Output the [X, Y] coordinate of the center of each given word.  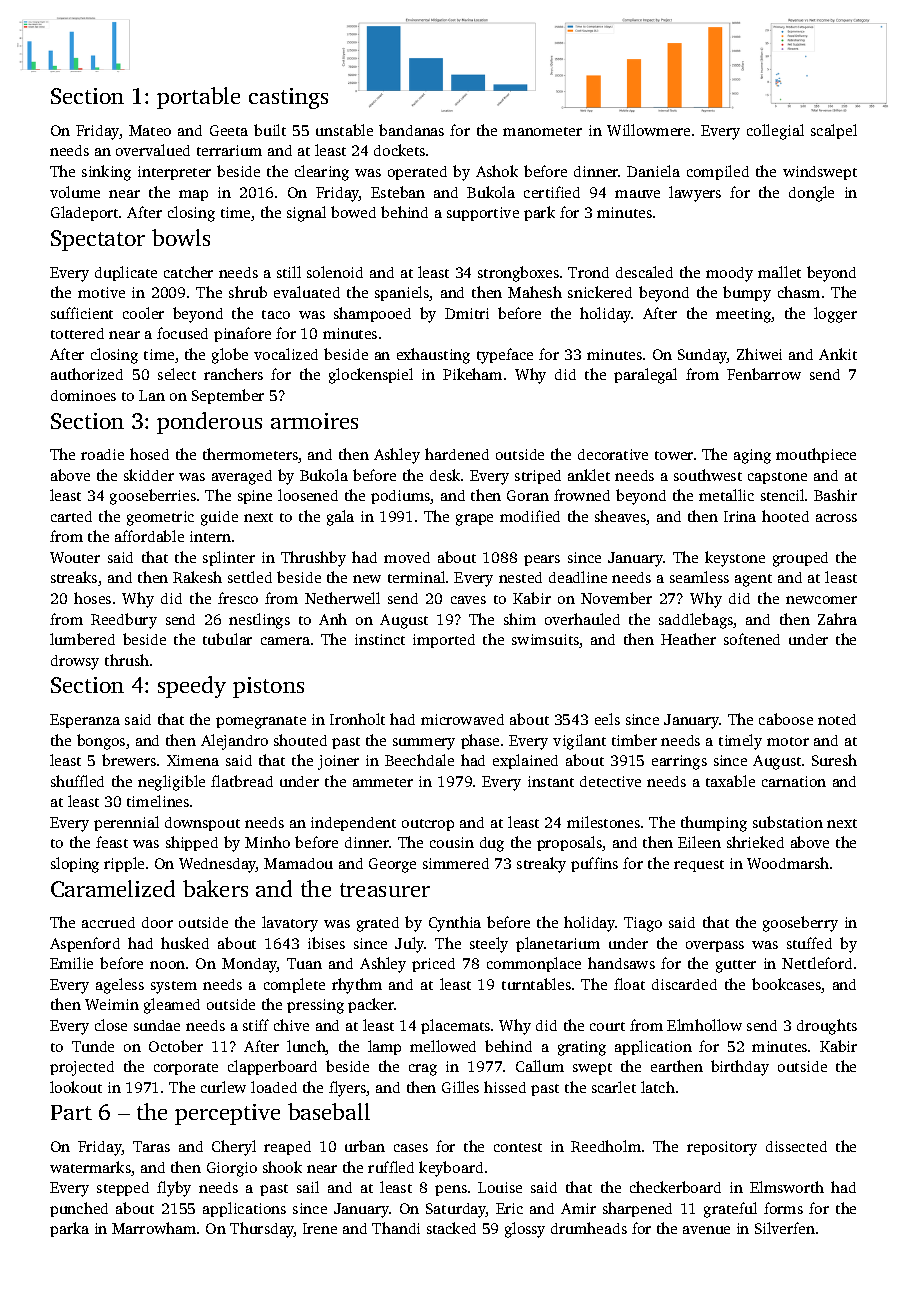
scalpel [834, 131]
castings [288, 98]
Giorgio [232, 1169]
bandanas [411, 130]
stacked [451, 1228]
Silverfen [785, 1228]
